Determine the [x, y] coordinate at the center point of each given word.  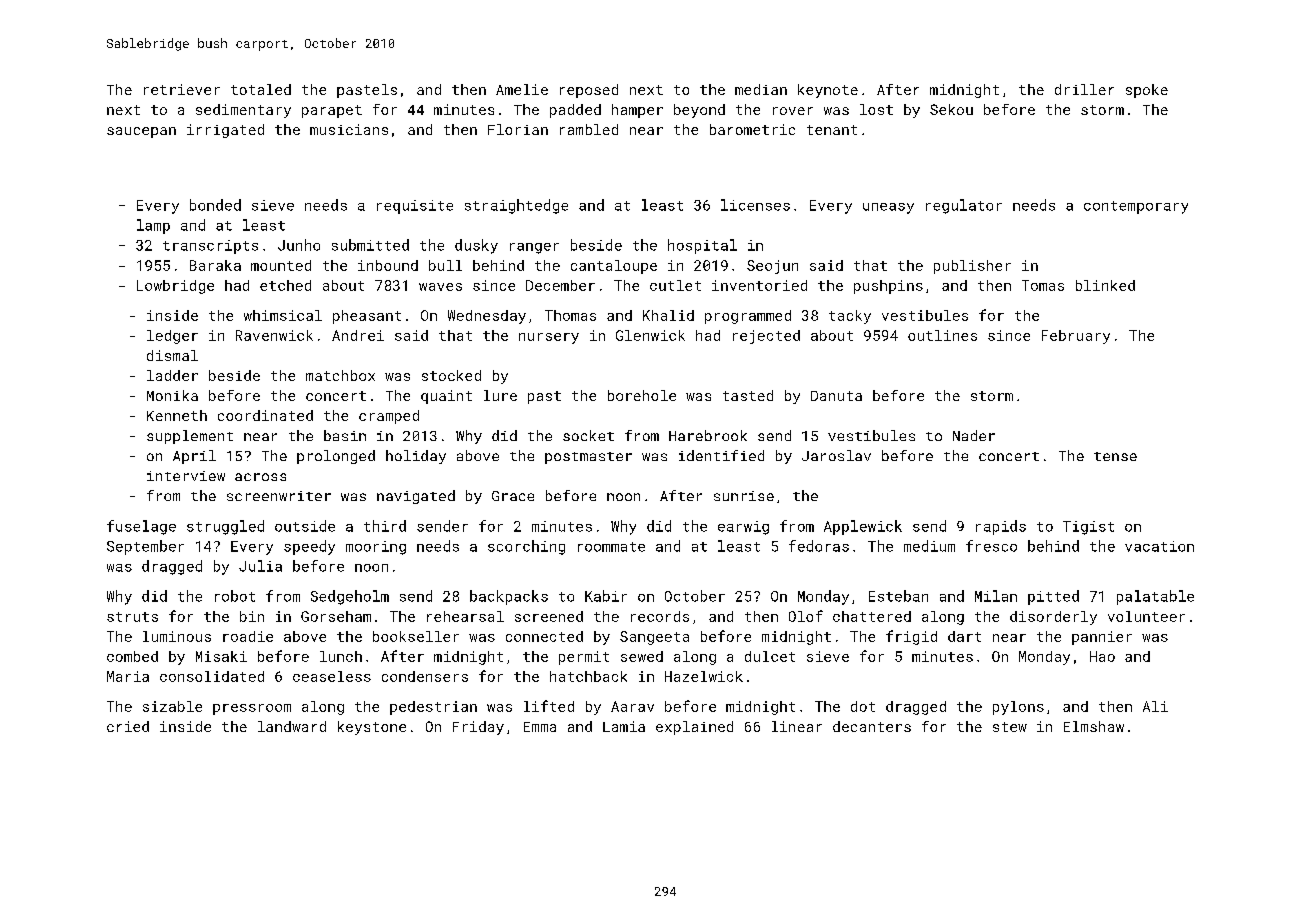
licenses [755, 205]
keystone [372, 728]
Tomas [1043, 285]
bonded [215, 205]
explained [694, 728]
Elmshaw [1094, 726]
